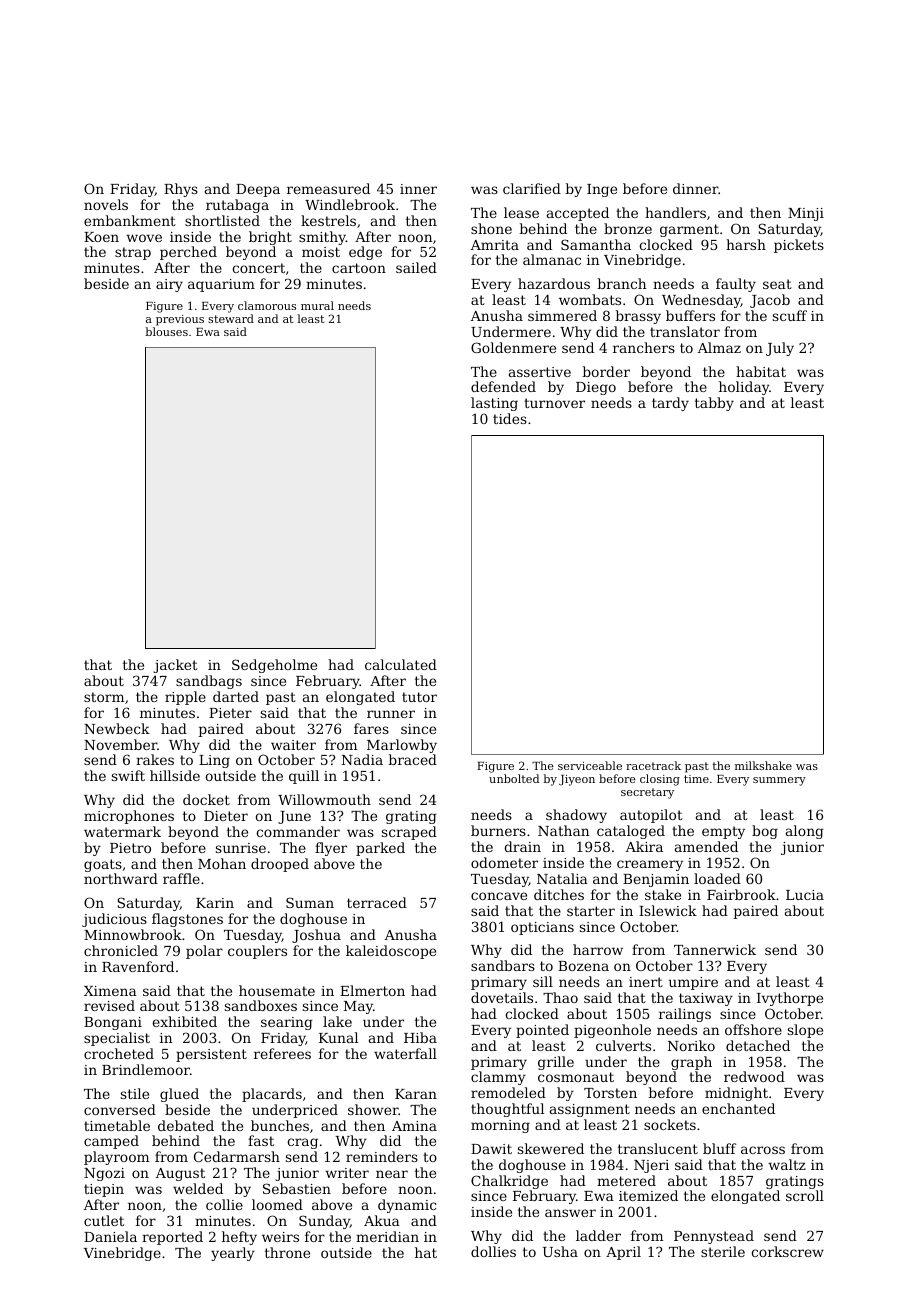 Image resolution: width=908 pixels, height=1316 pixels. Describe the element at coordinates (493, 1251) in the screenshot. I see `dollies` at that location.
